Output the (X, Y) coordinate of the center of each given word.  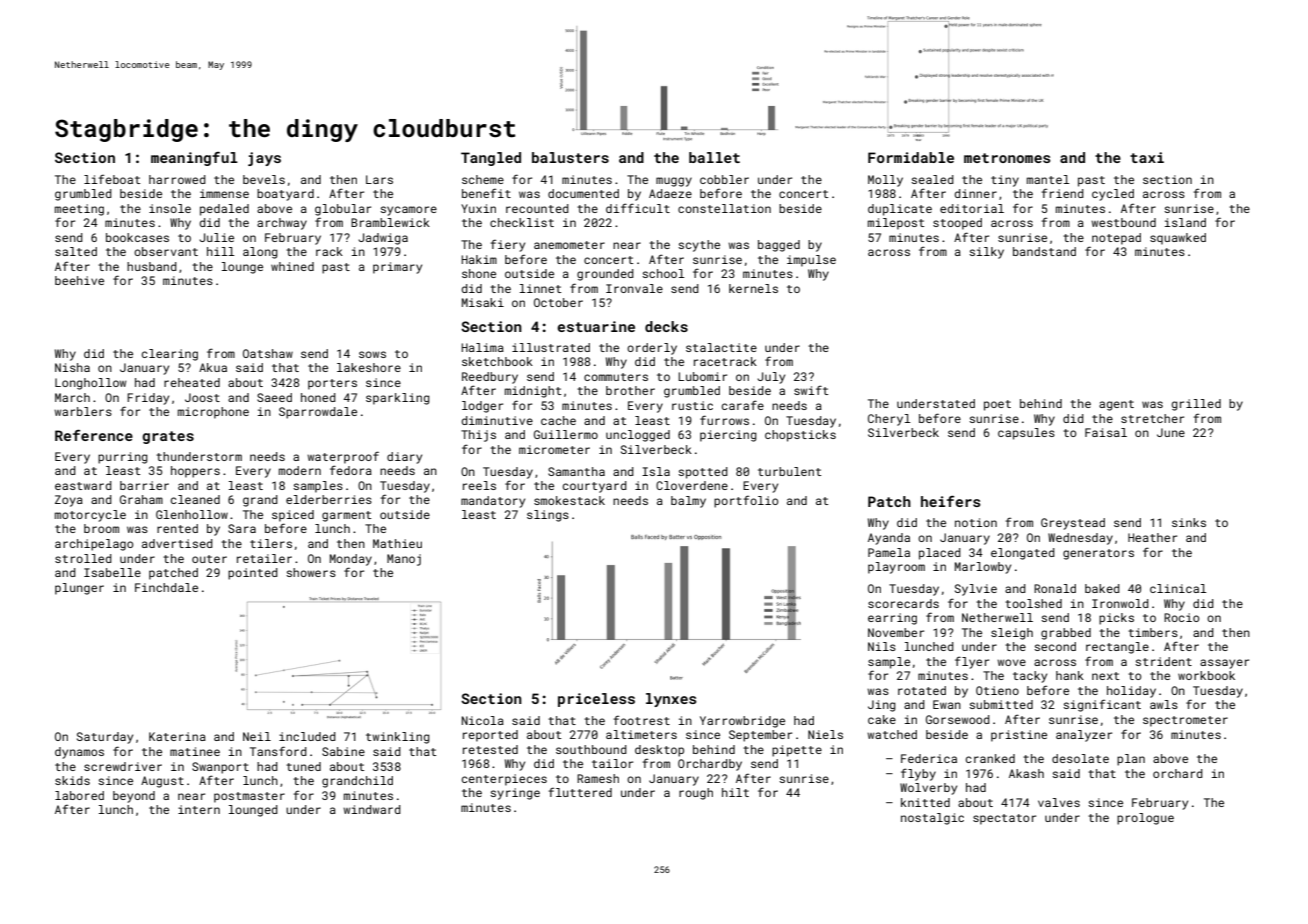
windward (372, 809)
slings (548, 516)
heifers (951, 501)
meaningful (194, 159)
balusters (570, 157)
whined (292, 266)
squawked (1178, 239)
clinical (1178, 588)
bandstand (1044, 251)
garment (346, 516)
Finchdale (166, 587)
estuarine (596, 326)
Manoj (404, 560)
